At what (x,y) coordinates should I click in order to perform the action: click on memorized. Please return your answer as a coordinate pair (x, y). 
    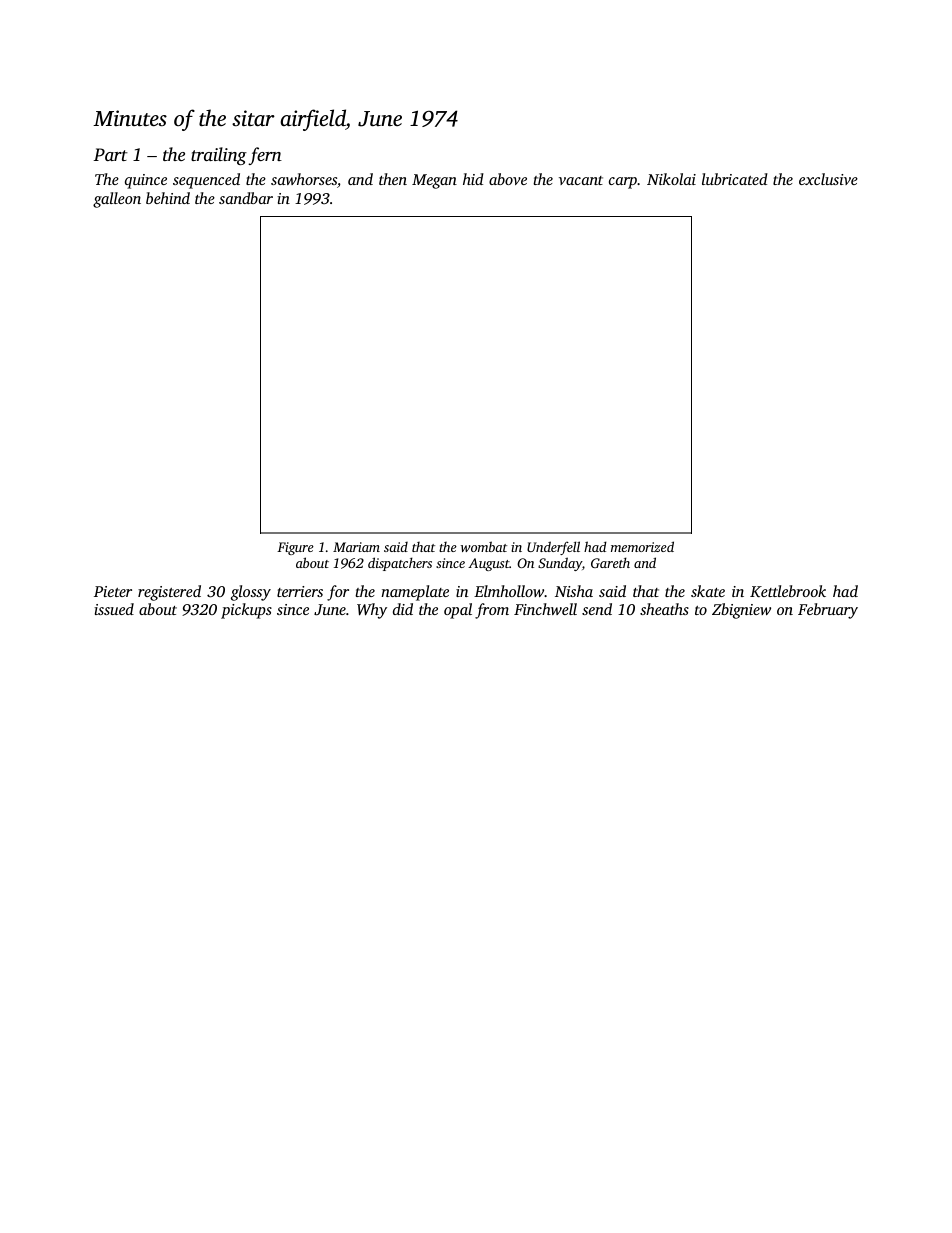
    Looking at the image, I should click on (642, 546).
